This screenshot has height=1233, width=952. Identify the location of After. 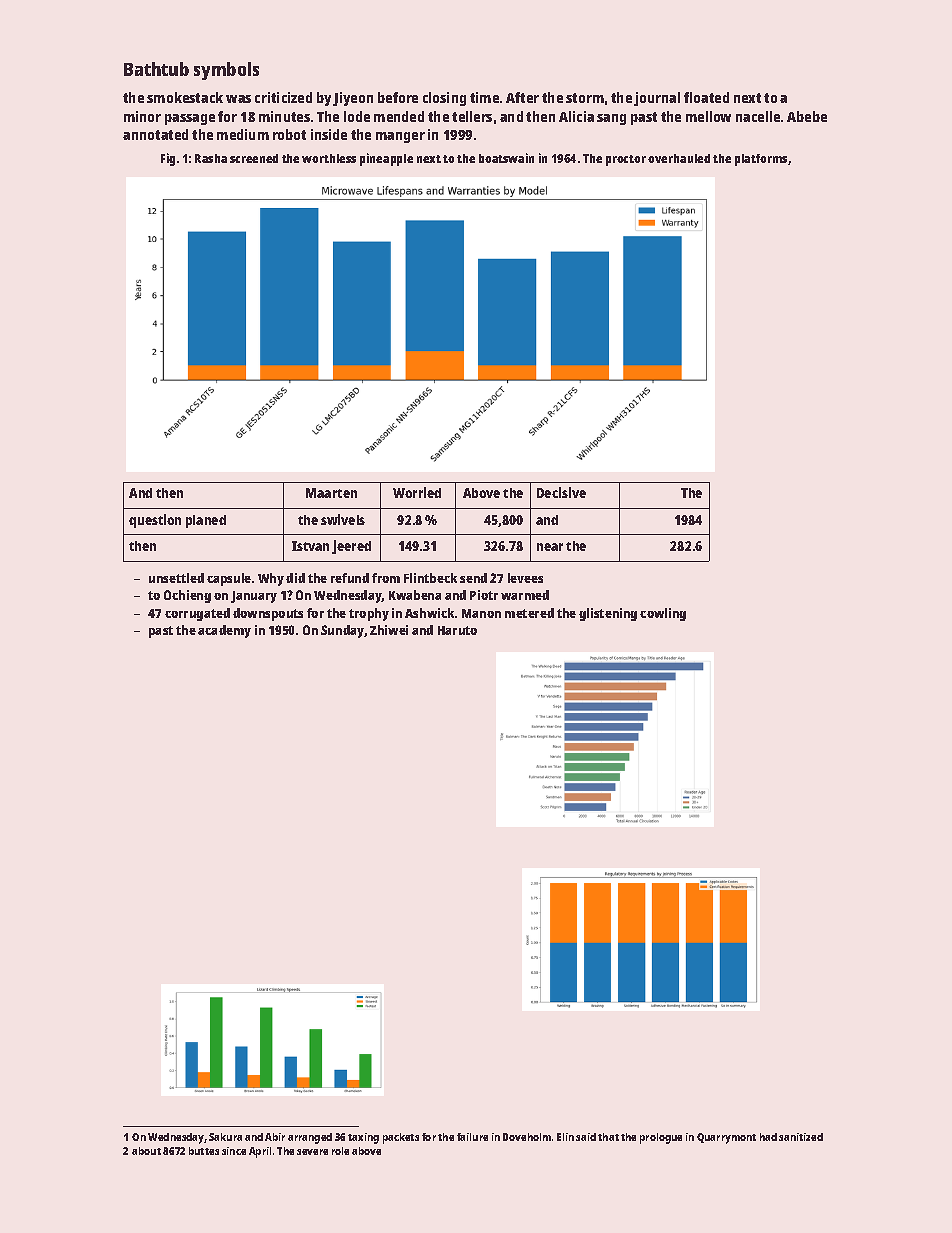
(522, 97).
